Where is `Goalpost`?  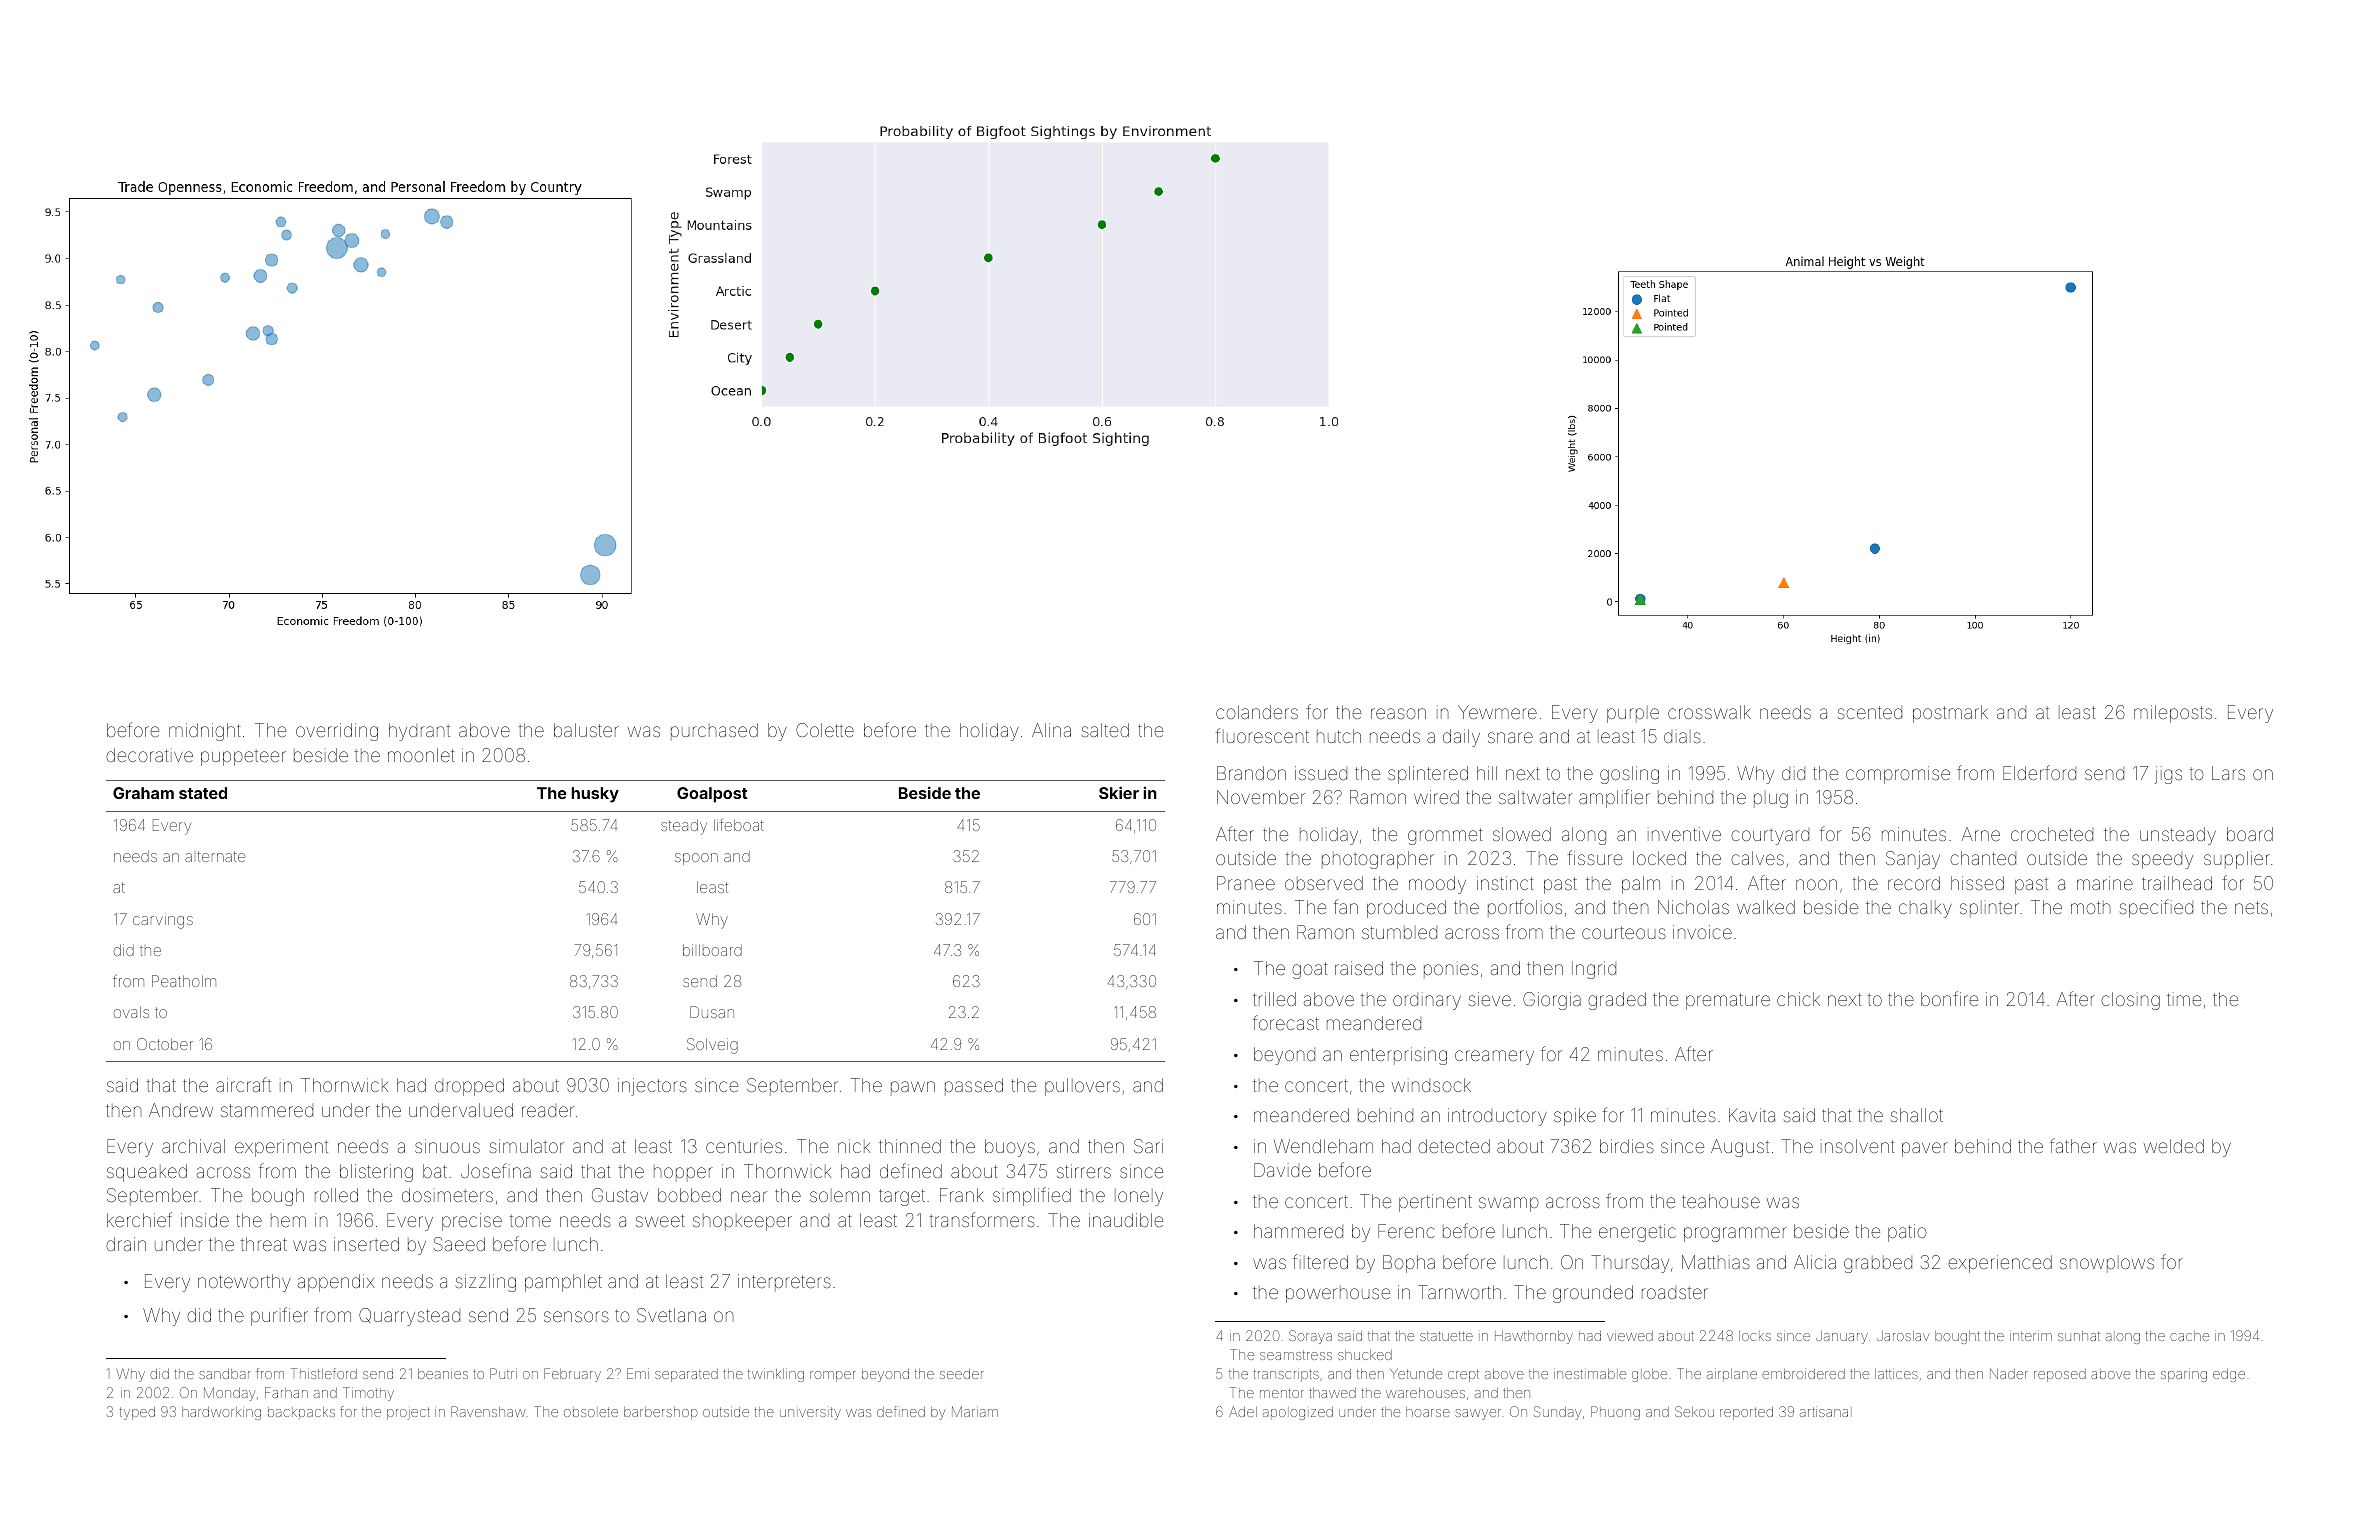
Goalpost is located at coordinates (712, 795).
